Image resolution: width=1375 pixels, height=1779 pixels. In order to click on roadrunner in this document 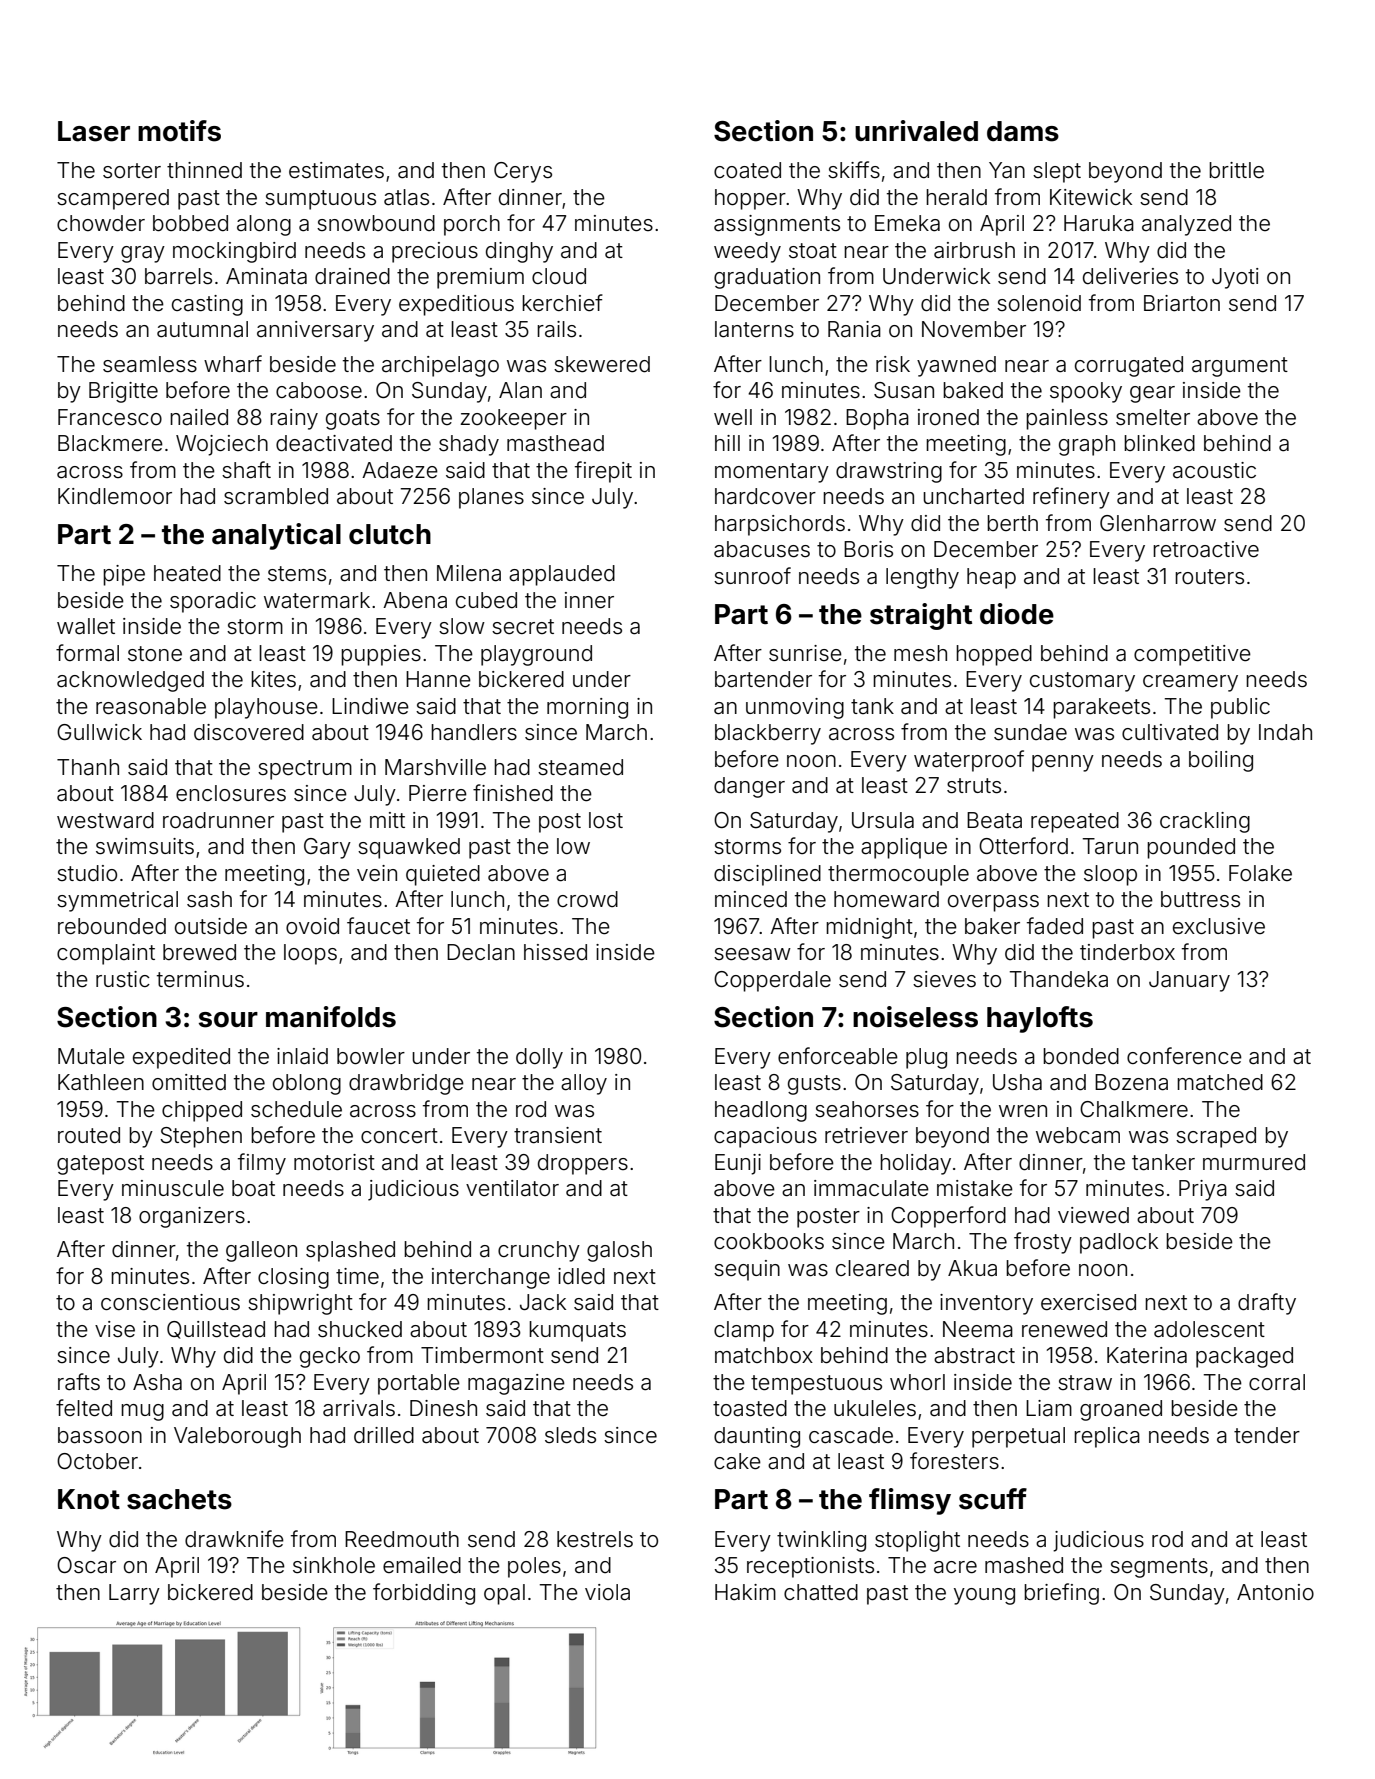, I will do `click(218, 820)`.
